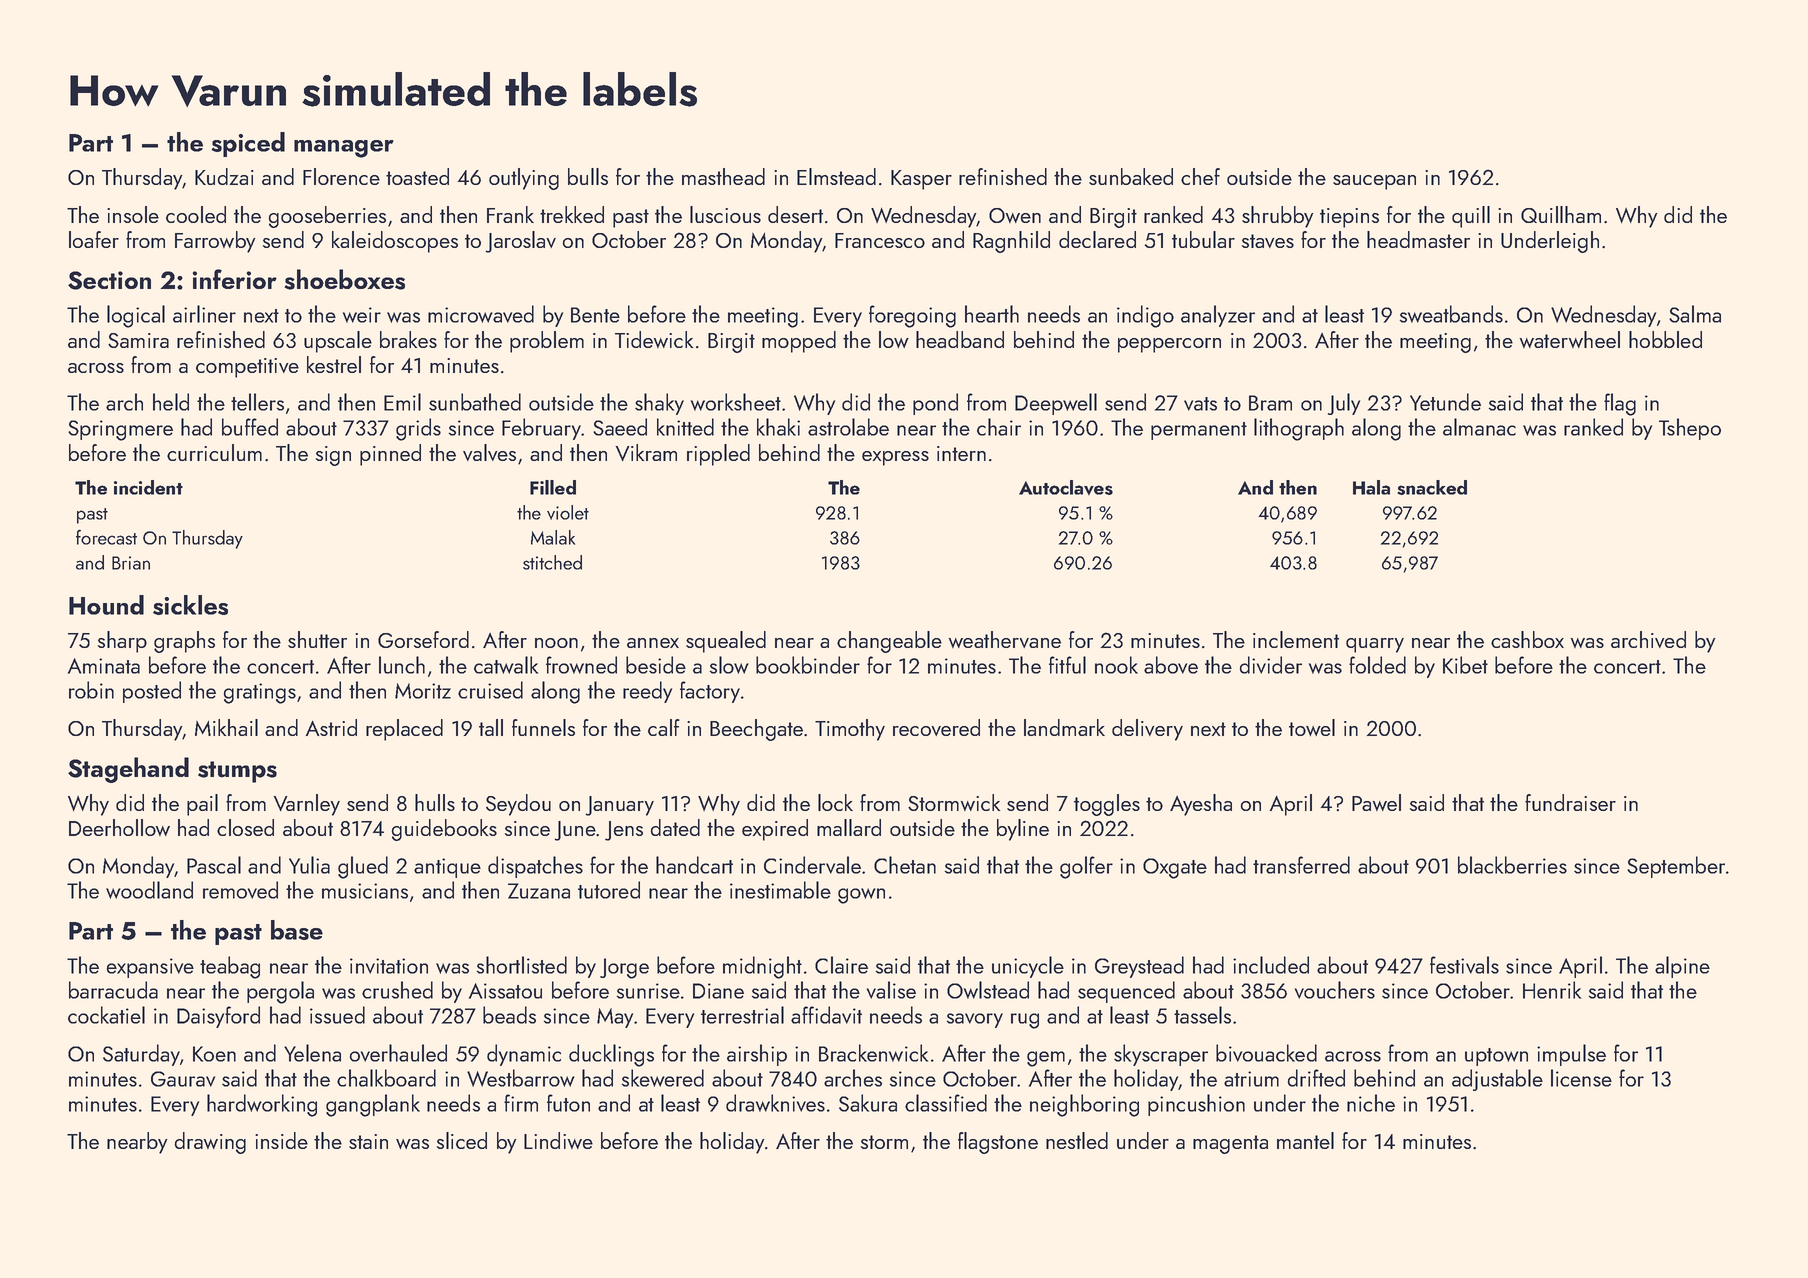 The height and width of the document is (1278, 1808). I want to click on sickles, so click(190, 605).
